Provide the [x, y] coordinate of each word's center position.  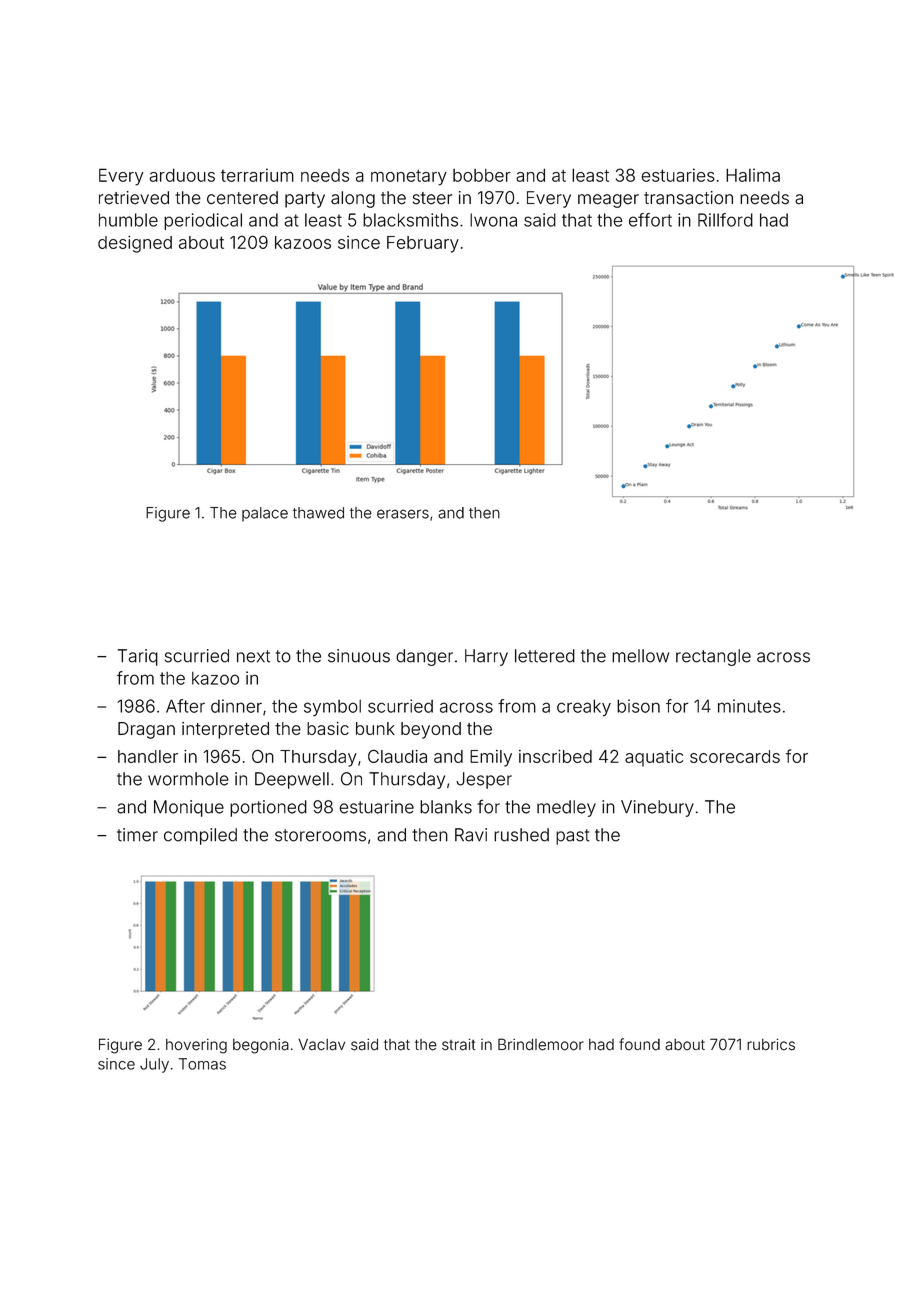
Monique [189, 808]
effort [650, 220]
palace [265, 514]
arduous [182, 175]
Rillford [725, 220]
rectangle [713, 657]
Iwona [493, 220]
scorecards [735, 756]
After [185, 706]
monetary [409, 178]
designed [135, 244]
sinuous [359, 656]
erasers [403, 514]
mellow [640, 656]
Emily [491, 758]
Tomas [202, 1064]
